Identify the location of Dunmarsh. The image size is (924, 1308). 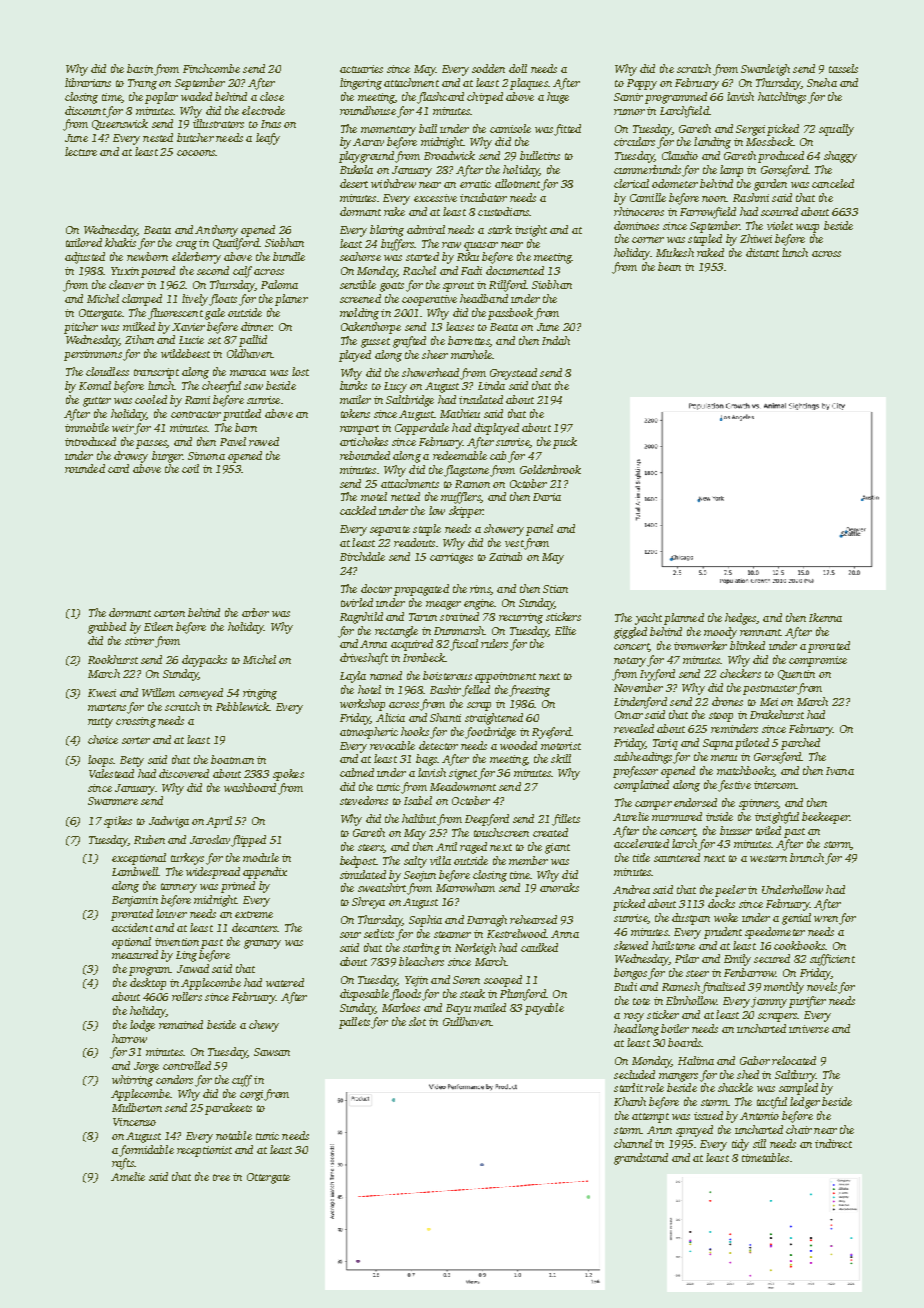
(459, 630).
